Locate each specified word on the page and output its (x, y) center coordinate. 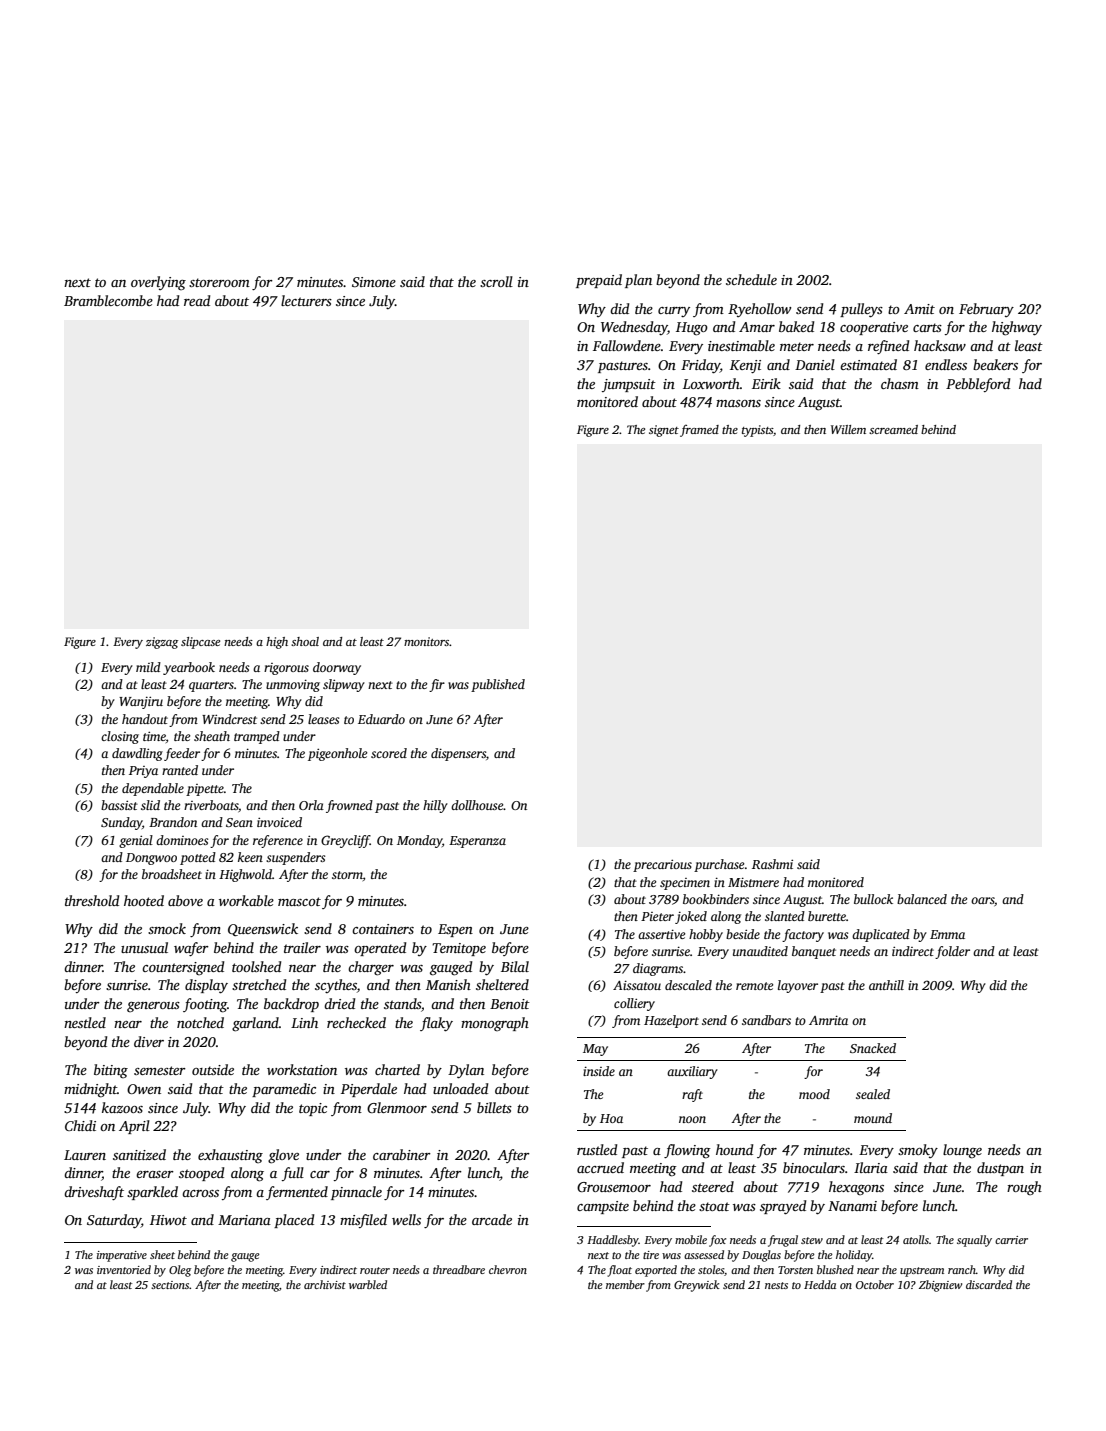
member (625, 1284)
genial (136, 841)
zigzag (162, 643)
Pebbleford (978, 385)
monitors (426, 641)
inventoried (124, 1269)
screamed (893, 429)
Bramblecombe (108, 300)
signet (664, 431)
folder (952, 952)
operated (380, 949)
